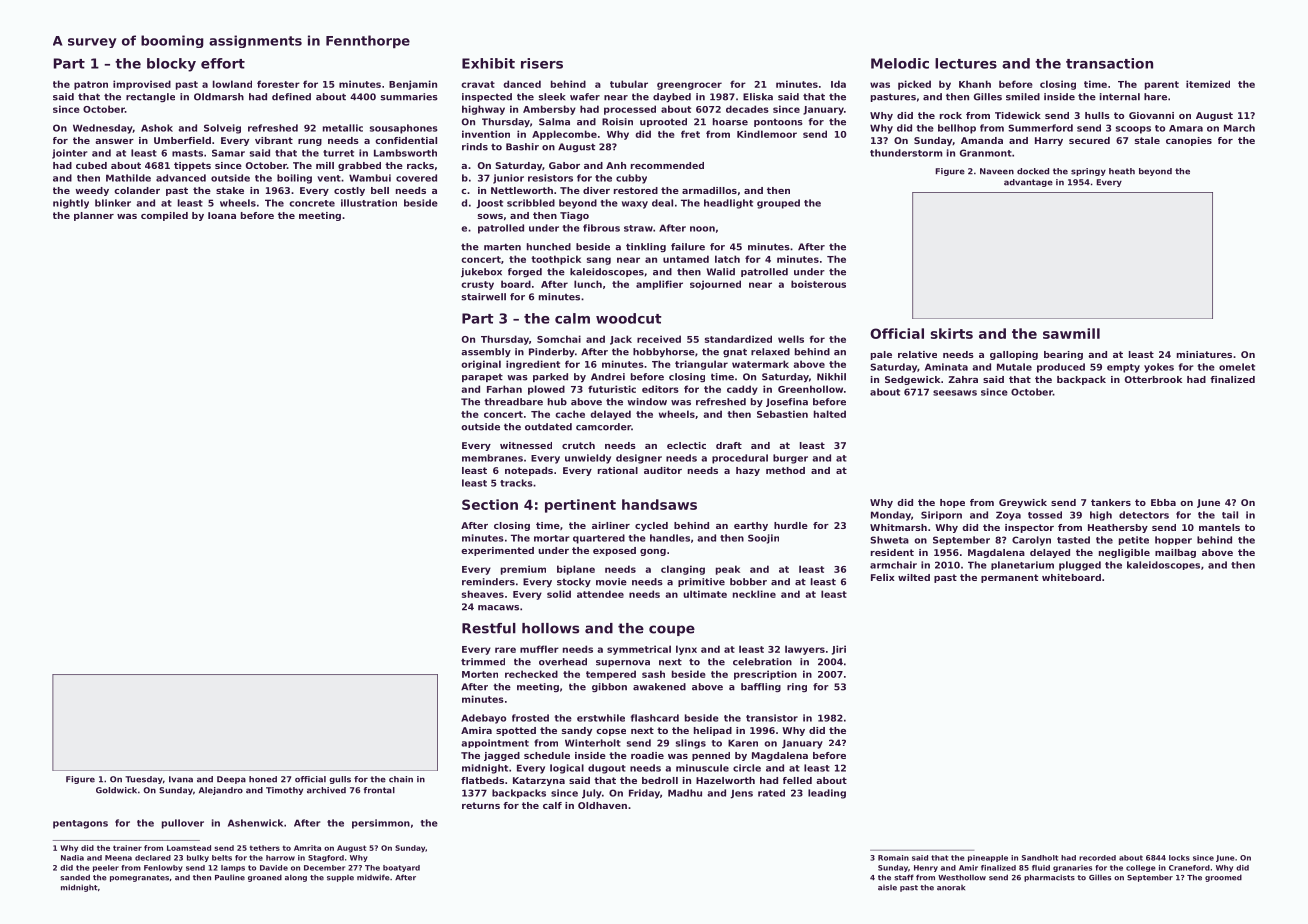 The height and width of the document is (924, 1308). What do you see at coordinates (265, 878) in the document?
I see `groaned` at bounding box center [265, 878].
